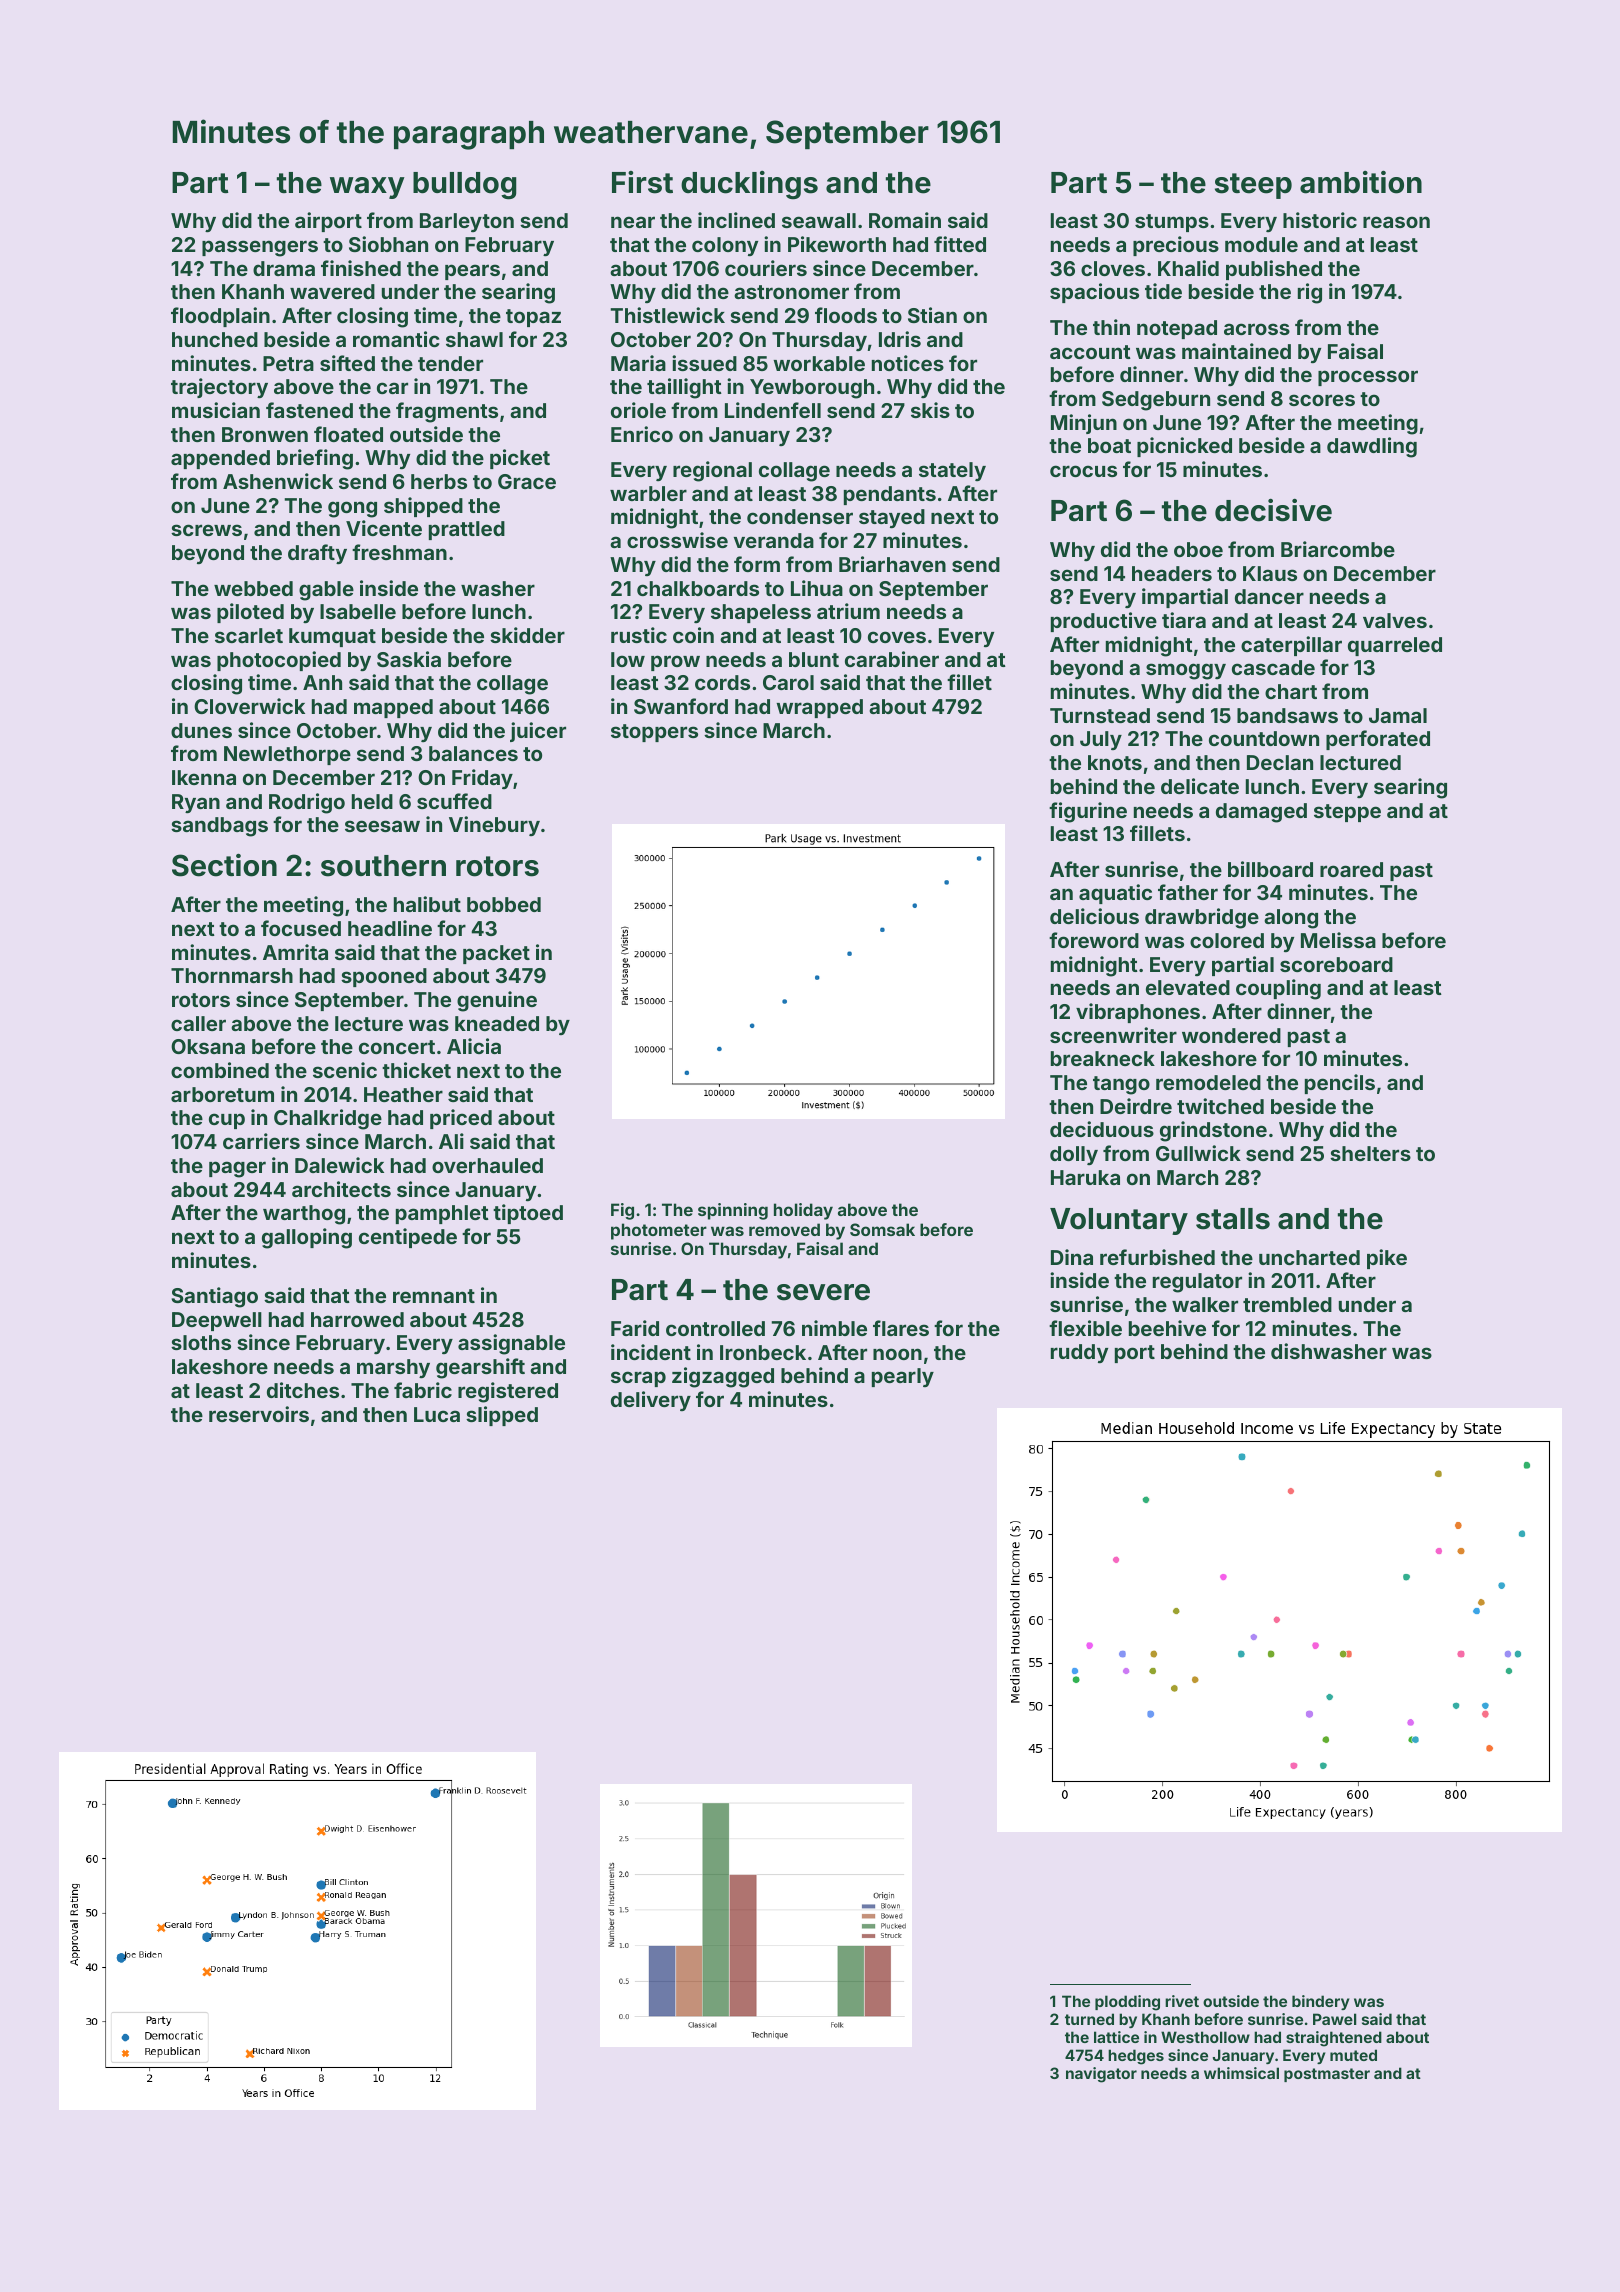 This image has height=2292, width=1620. What do you see at coordinates (437, 1414) in the image?
I see `Luca` at bounding box center [437, 1414].
